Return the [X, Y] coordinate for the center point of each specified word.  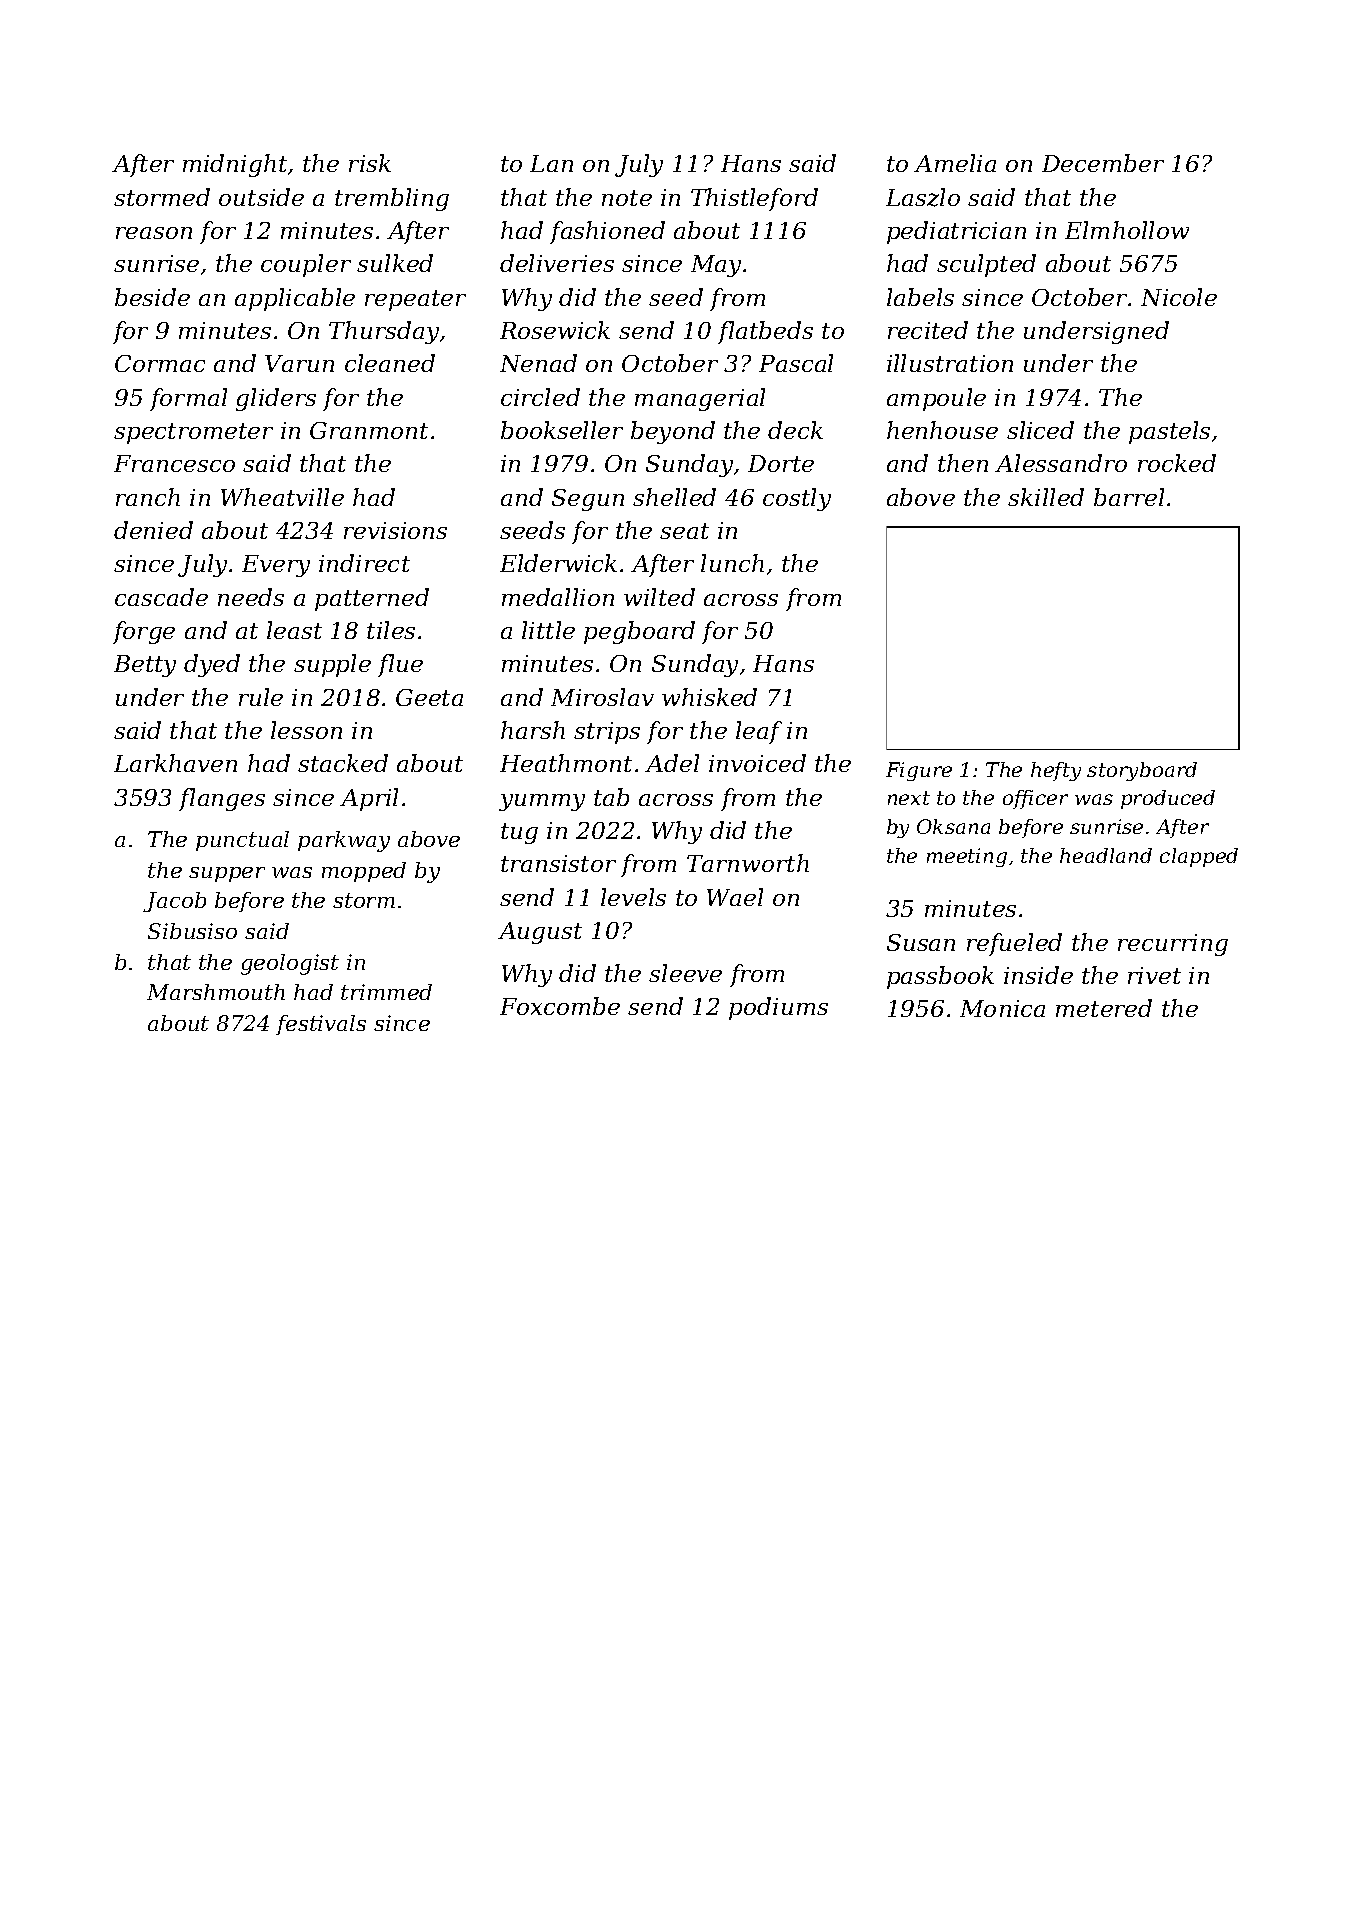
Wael [735, 897]
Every [276, 566]
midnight [235, 165]
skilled [1046, 497]
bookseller [562, 430]
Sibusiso [192, 931]
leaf [759, 732]
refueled [1014, 944]
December [1103, 163]
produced [1168, 799]
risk [370, 163]
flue [400, 665]
